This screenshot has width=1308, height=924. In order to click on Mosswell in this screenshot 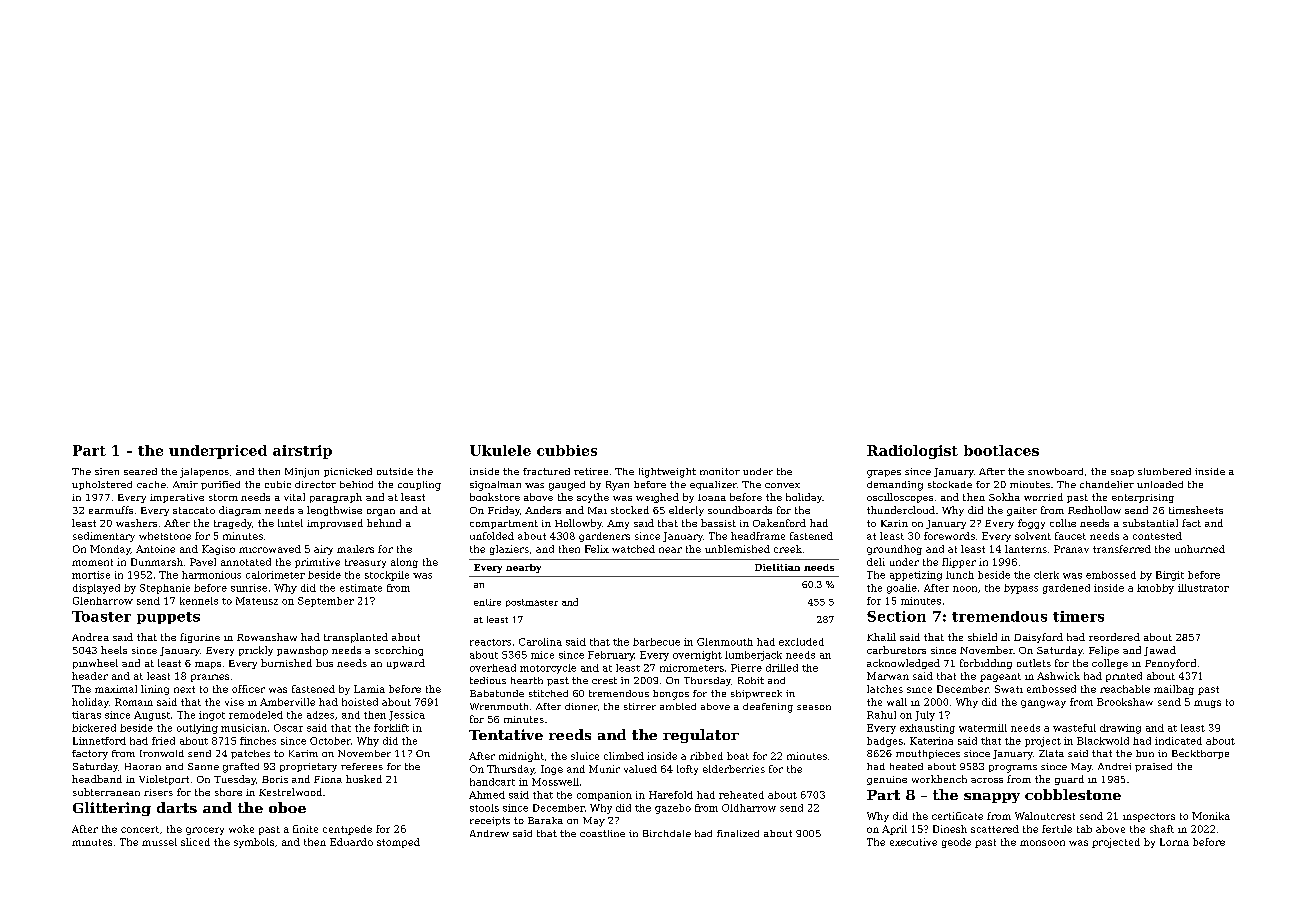, I will do `click(555, 782)`.
